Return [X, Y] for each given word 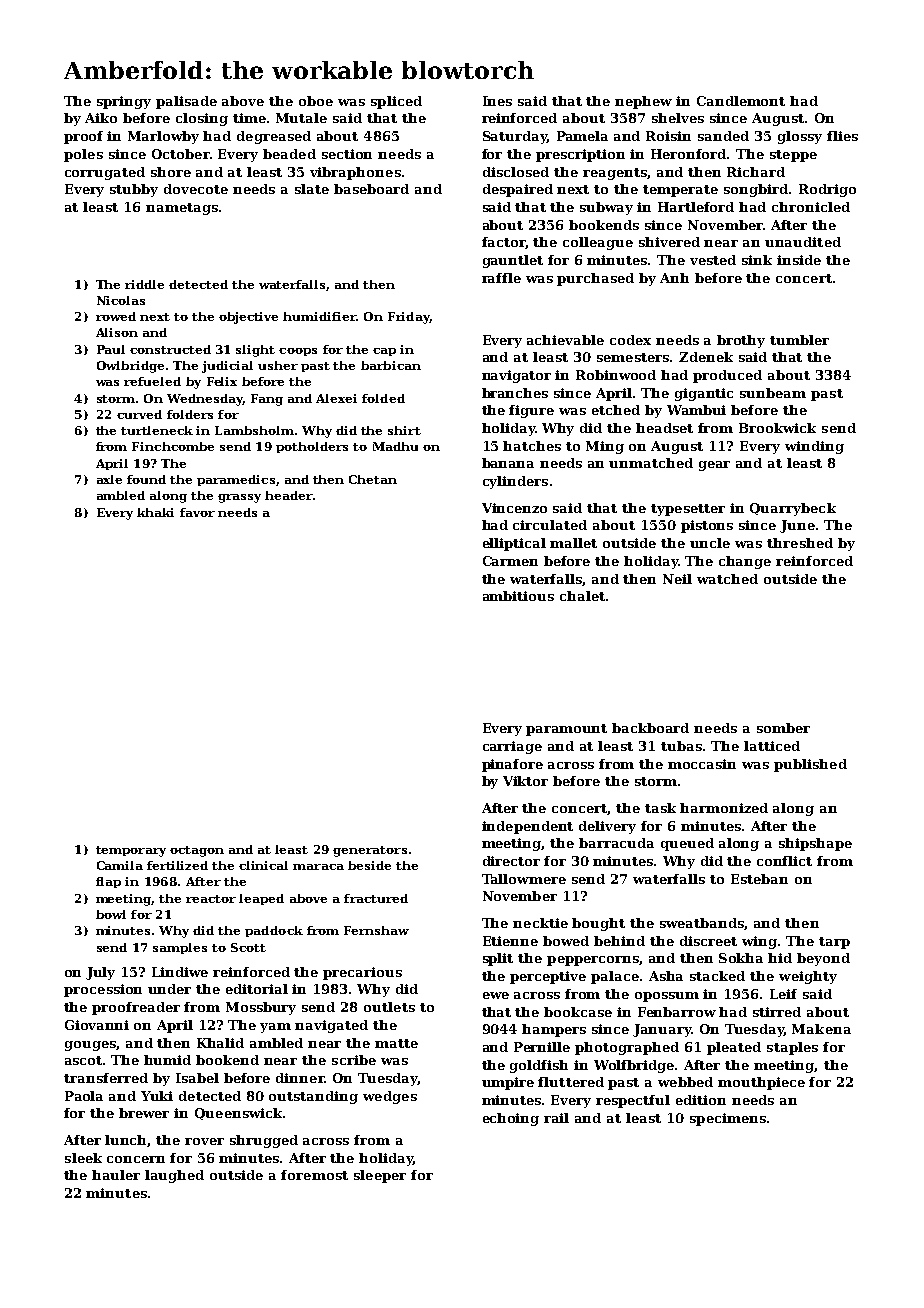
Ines [497, 101]
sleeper [380, 1176]
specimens [728, 1119]
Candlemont [741, 101]
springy [124, 102]
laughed [174, 1176]
